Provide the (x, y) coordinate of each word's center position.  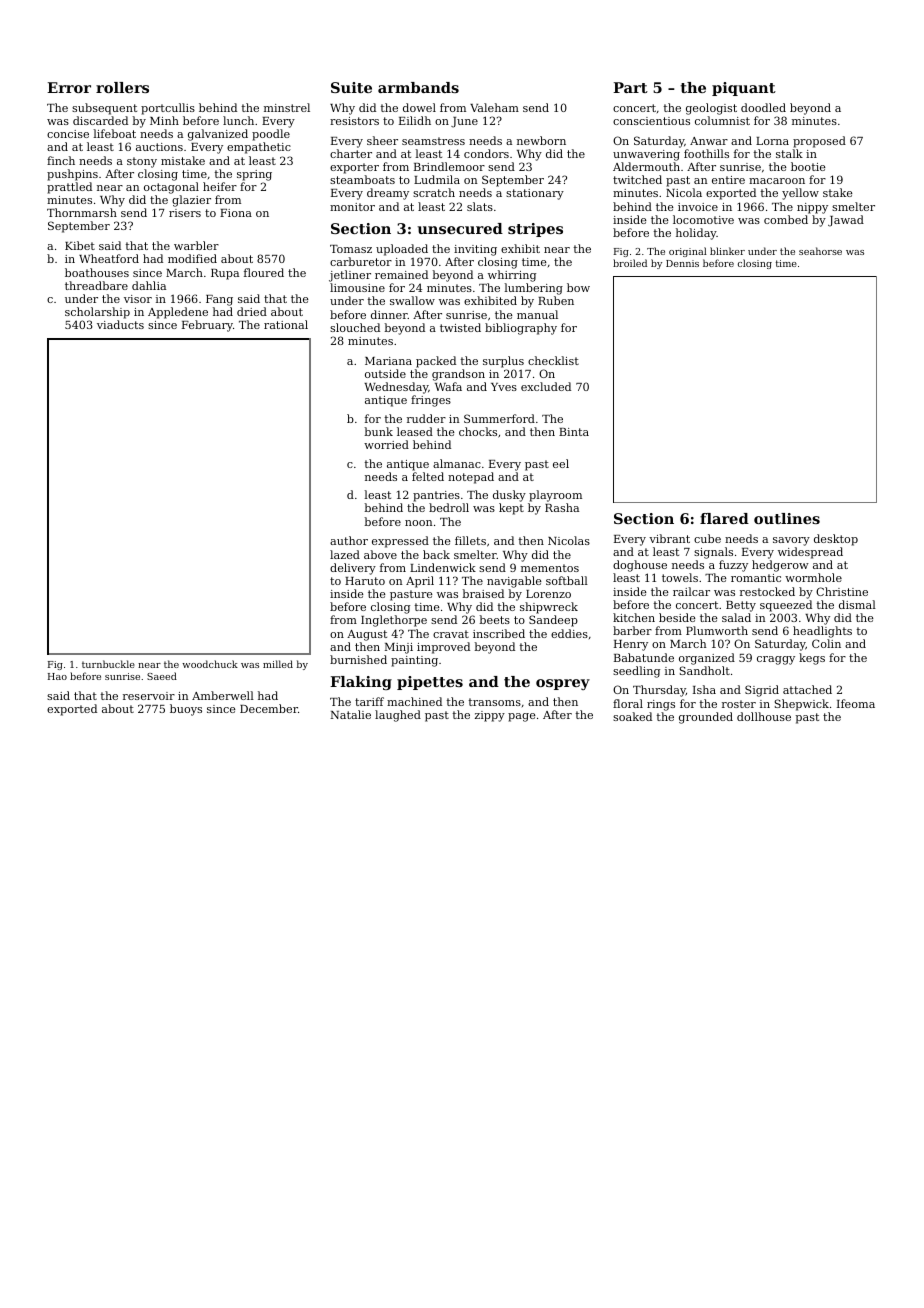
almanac (457, 463)
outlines (787, 518)
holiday (696, 234)
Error (69, 87)
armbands (418, 87)
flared (724, 518)
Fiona (236, 213)
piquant (744, 89)
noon (419, 523)
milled (278, 664)
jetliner (350, 276)
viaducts (120, 324)
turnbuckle (108, 664)
